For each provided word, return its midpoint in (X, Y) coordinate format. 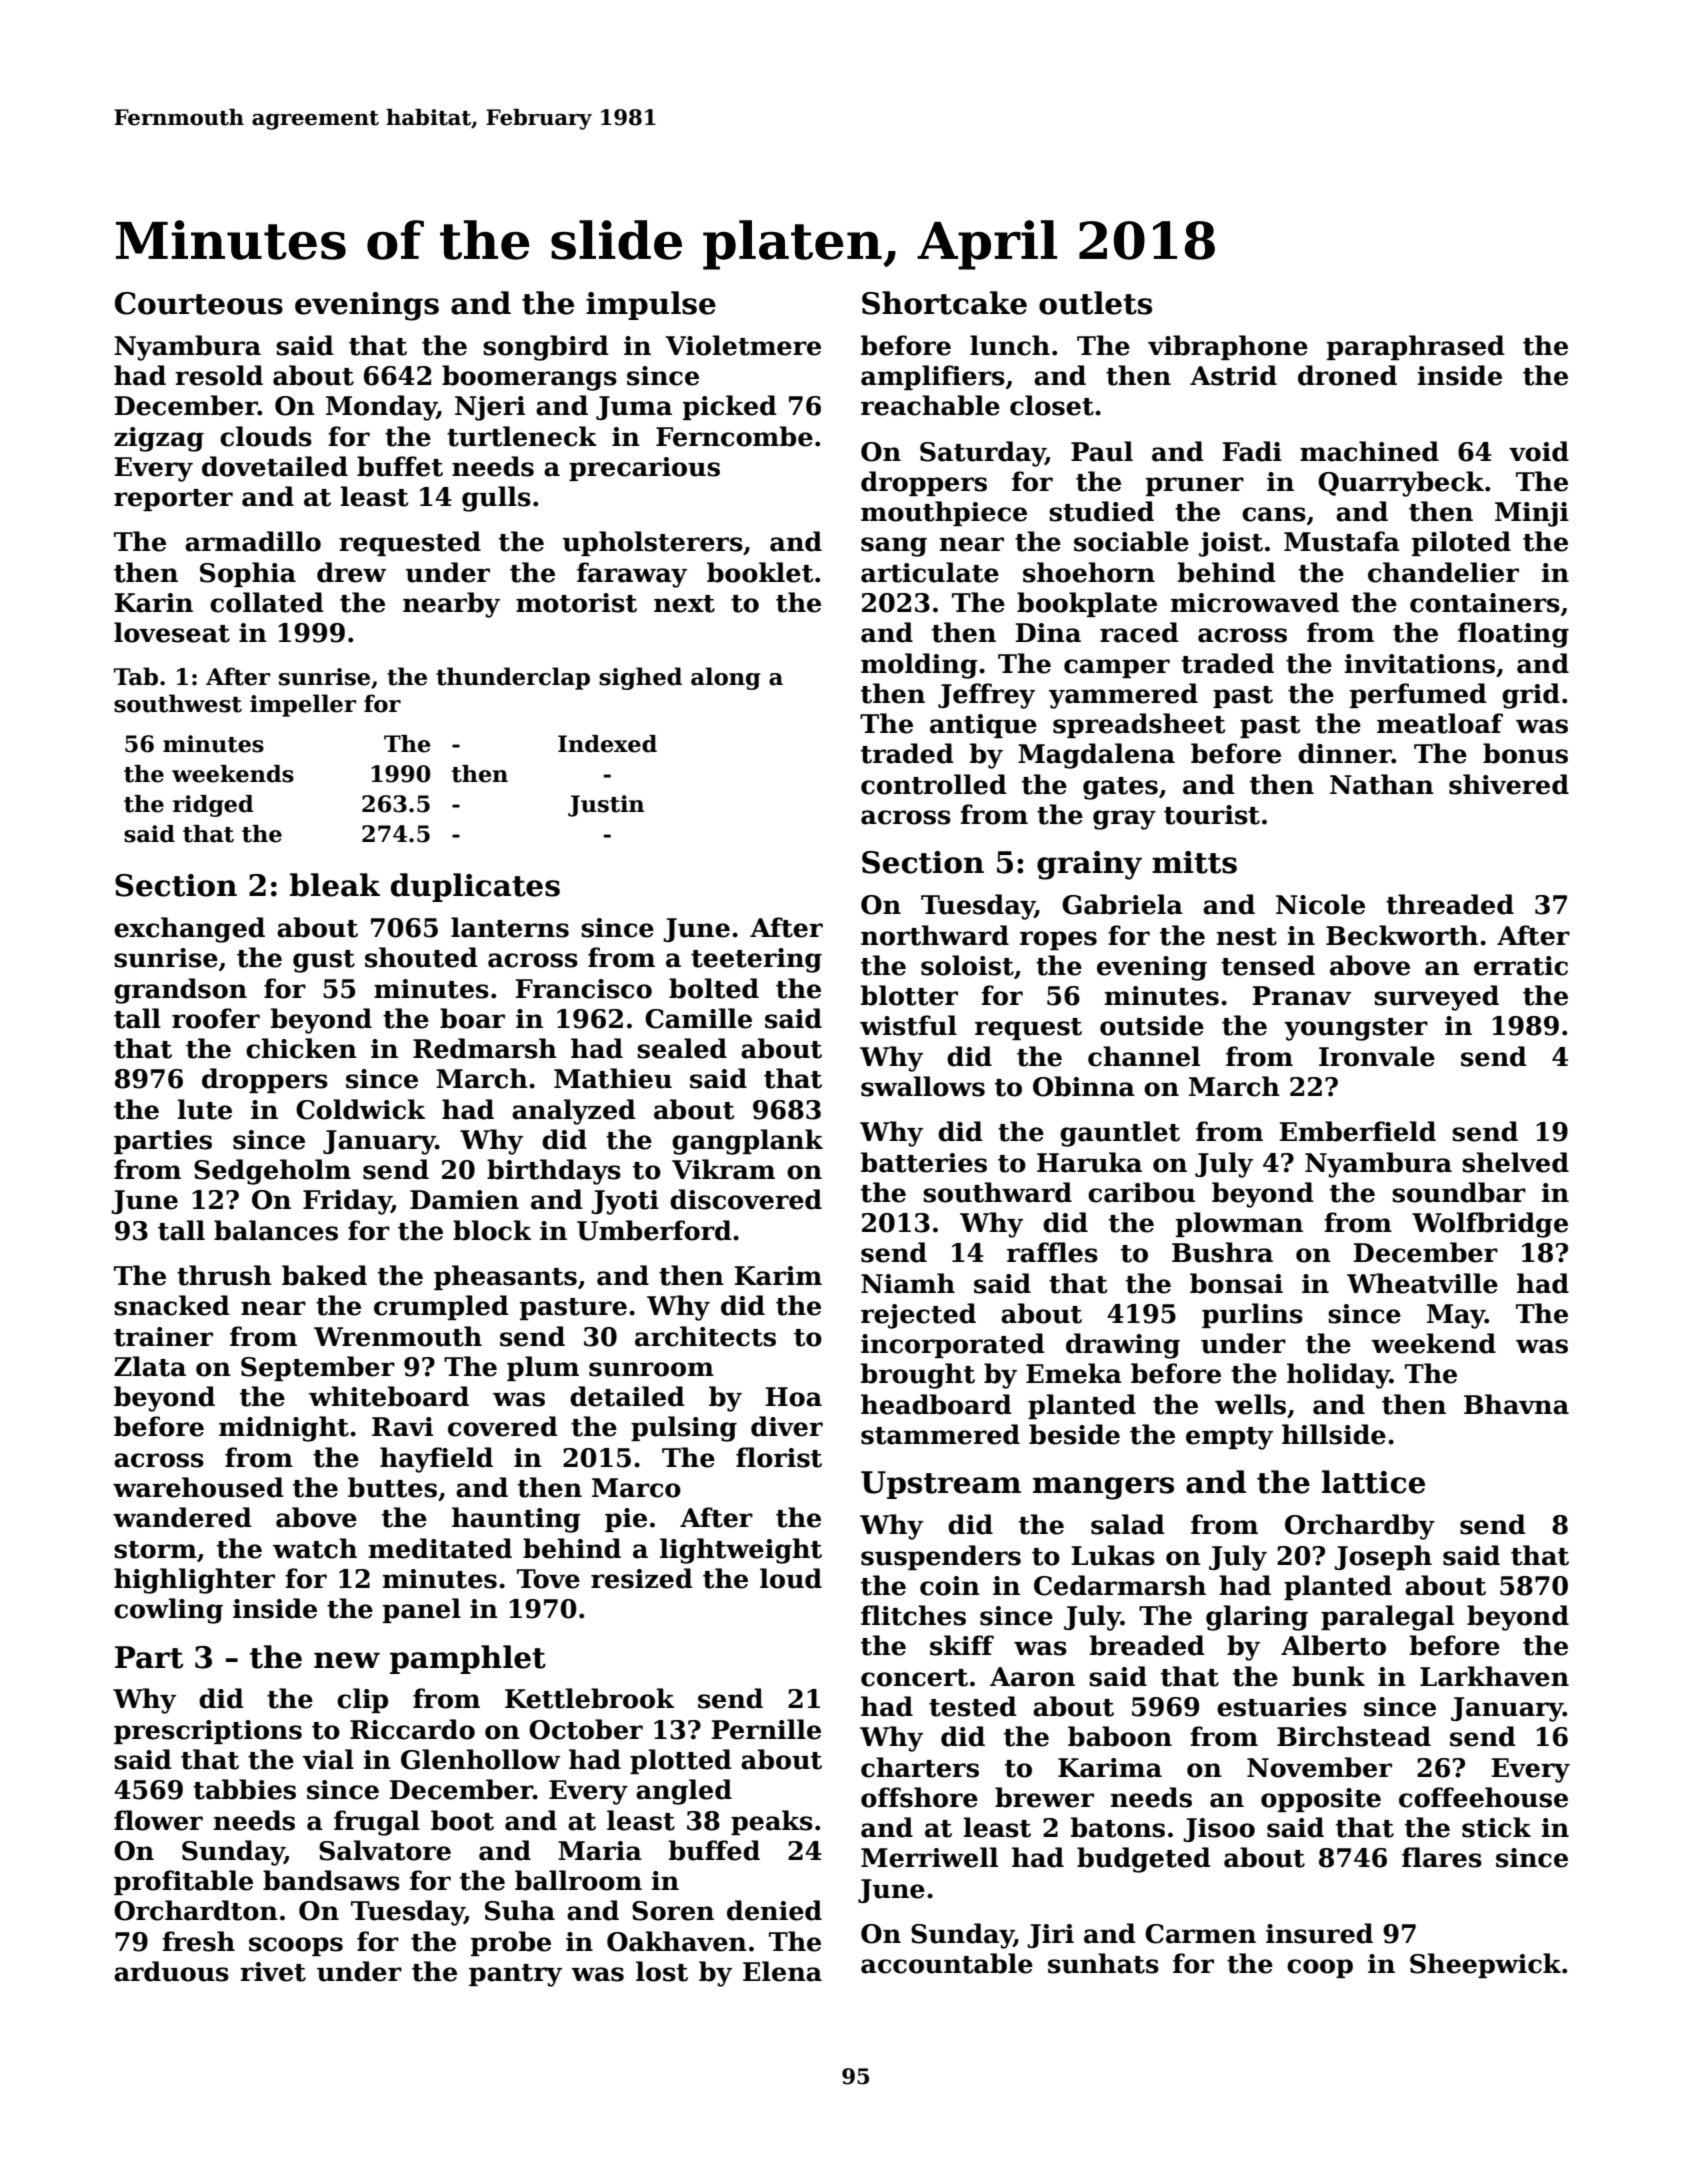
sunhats (1103, 1963)
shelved (1515, 1162)
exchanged (189, 930)
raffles (1052, 1252)
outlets (1095, 303)
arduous (171, 1971)
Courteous (199, 303)
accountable (947, 1963)
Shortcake (944, 303)
